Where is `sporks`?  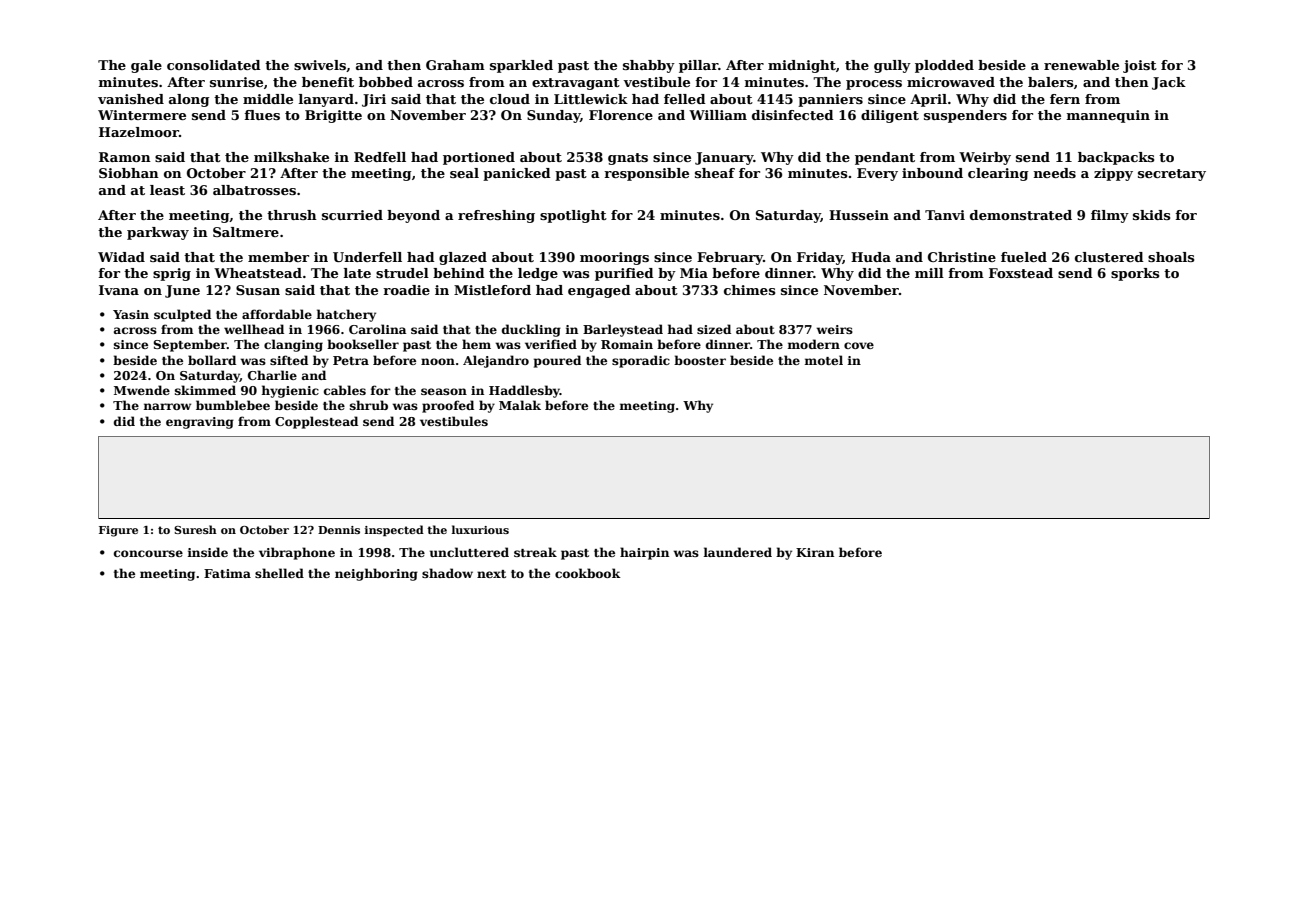
sporks is located at coordinates (1135, 274).
